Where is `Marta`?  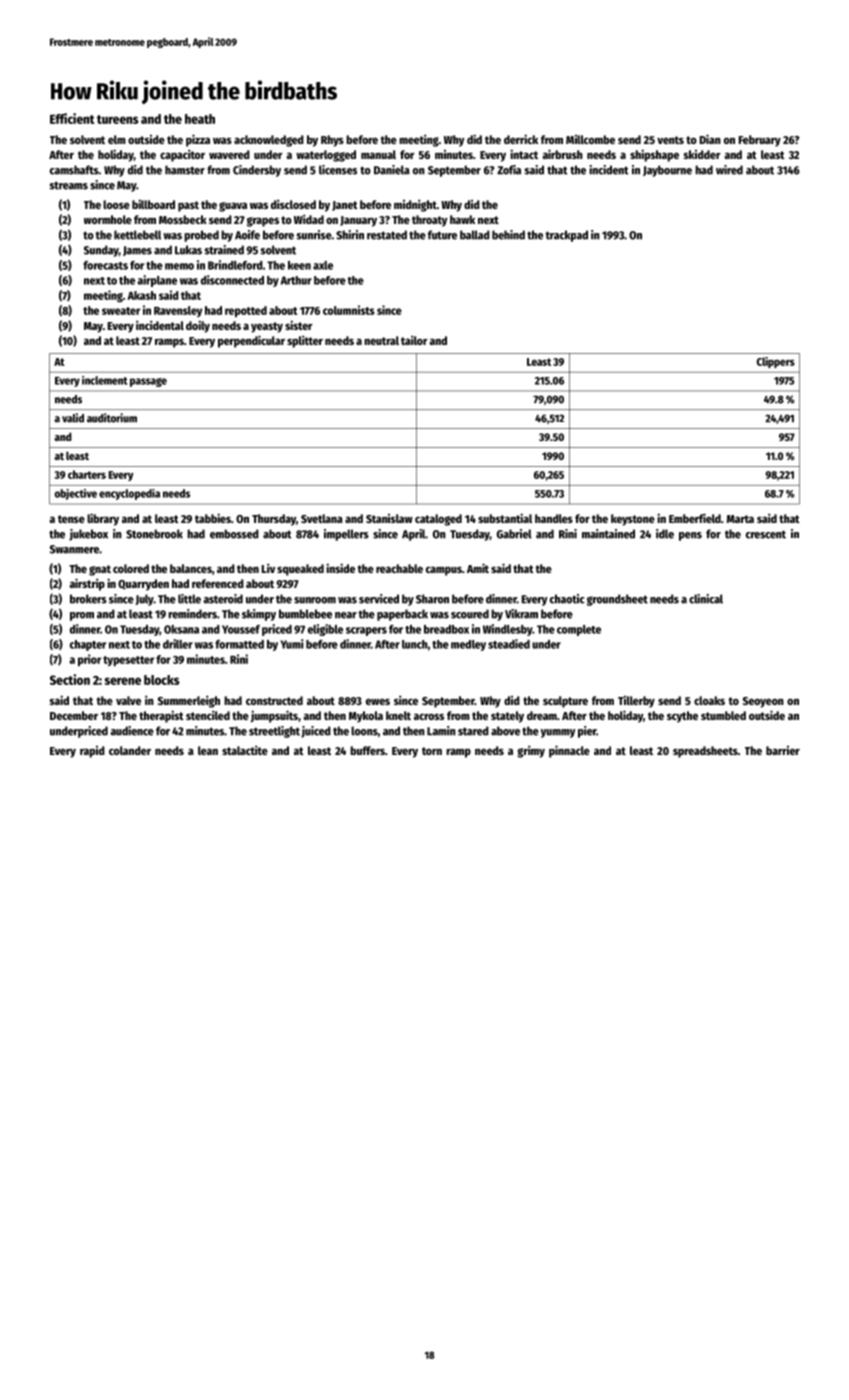 Marta is located at coordinates (740, 519).
